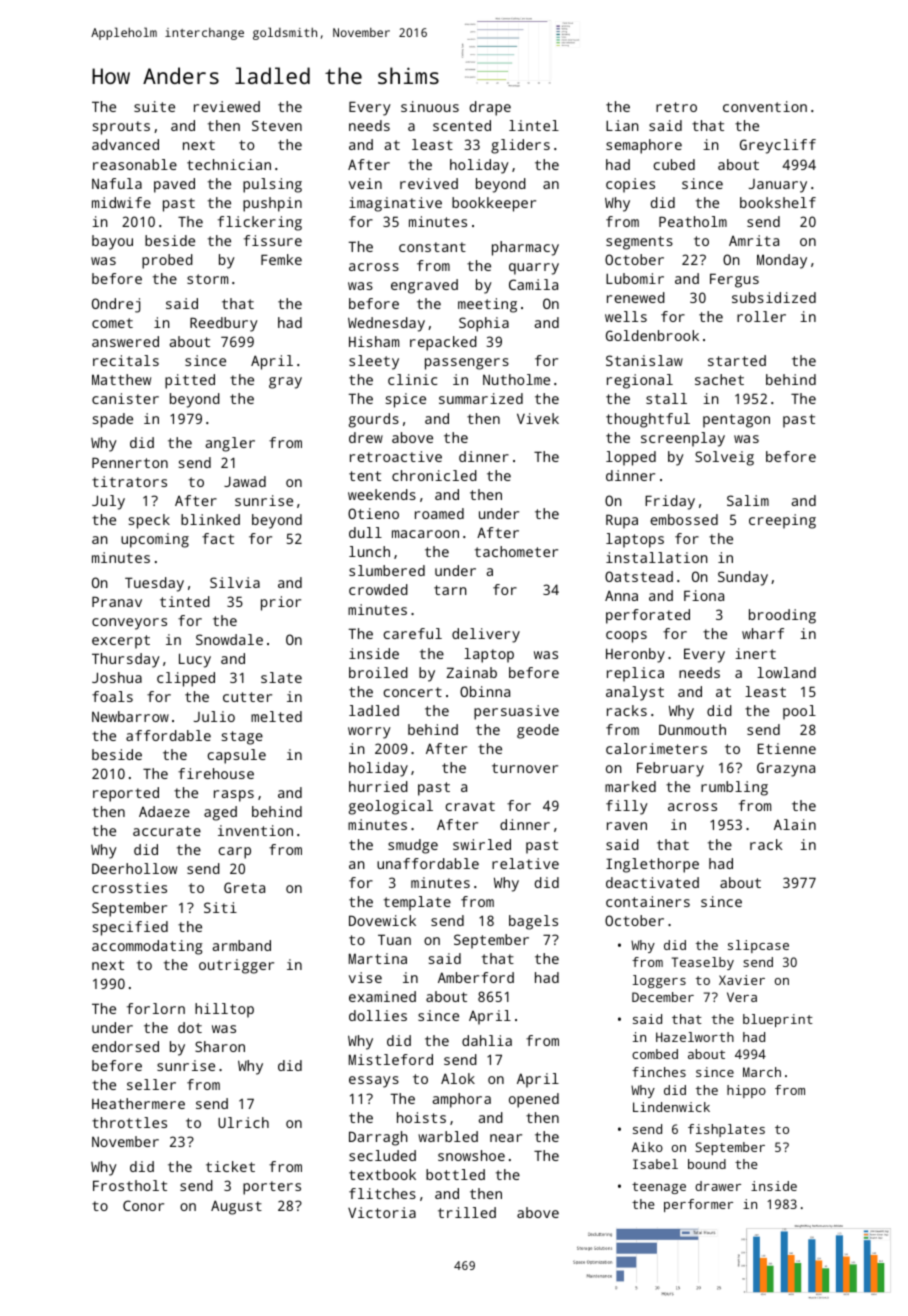 This document has height=1316, width=908. Describe the element at coordinates (430, 106) in the document. I see `sinuous` at that location.
